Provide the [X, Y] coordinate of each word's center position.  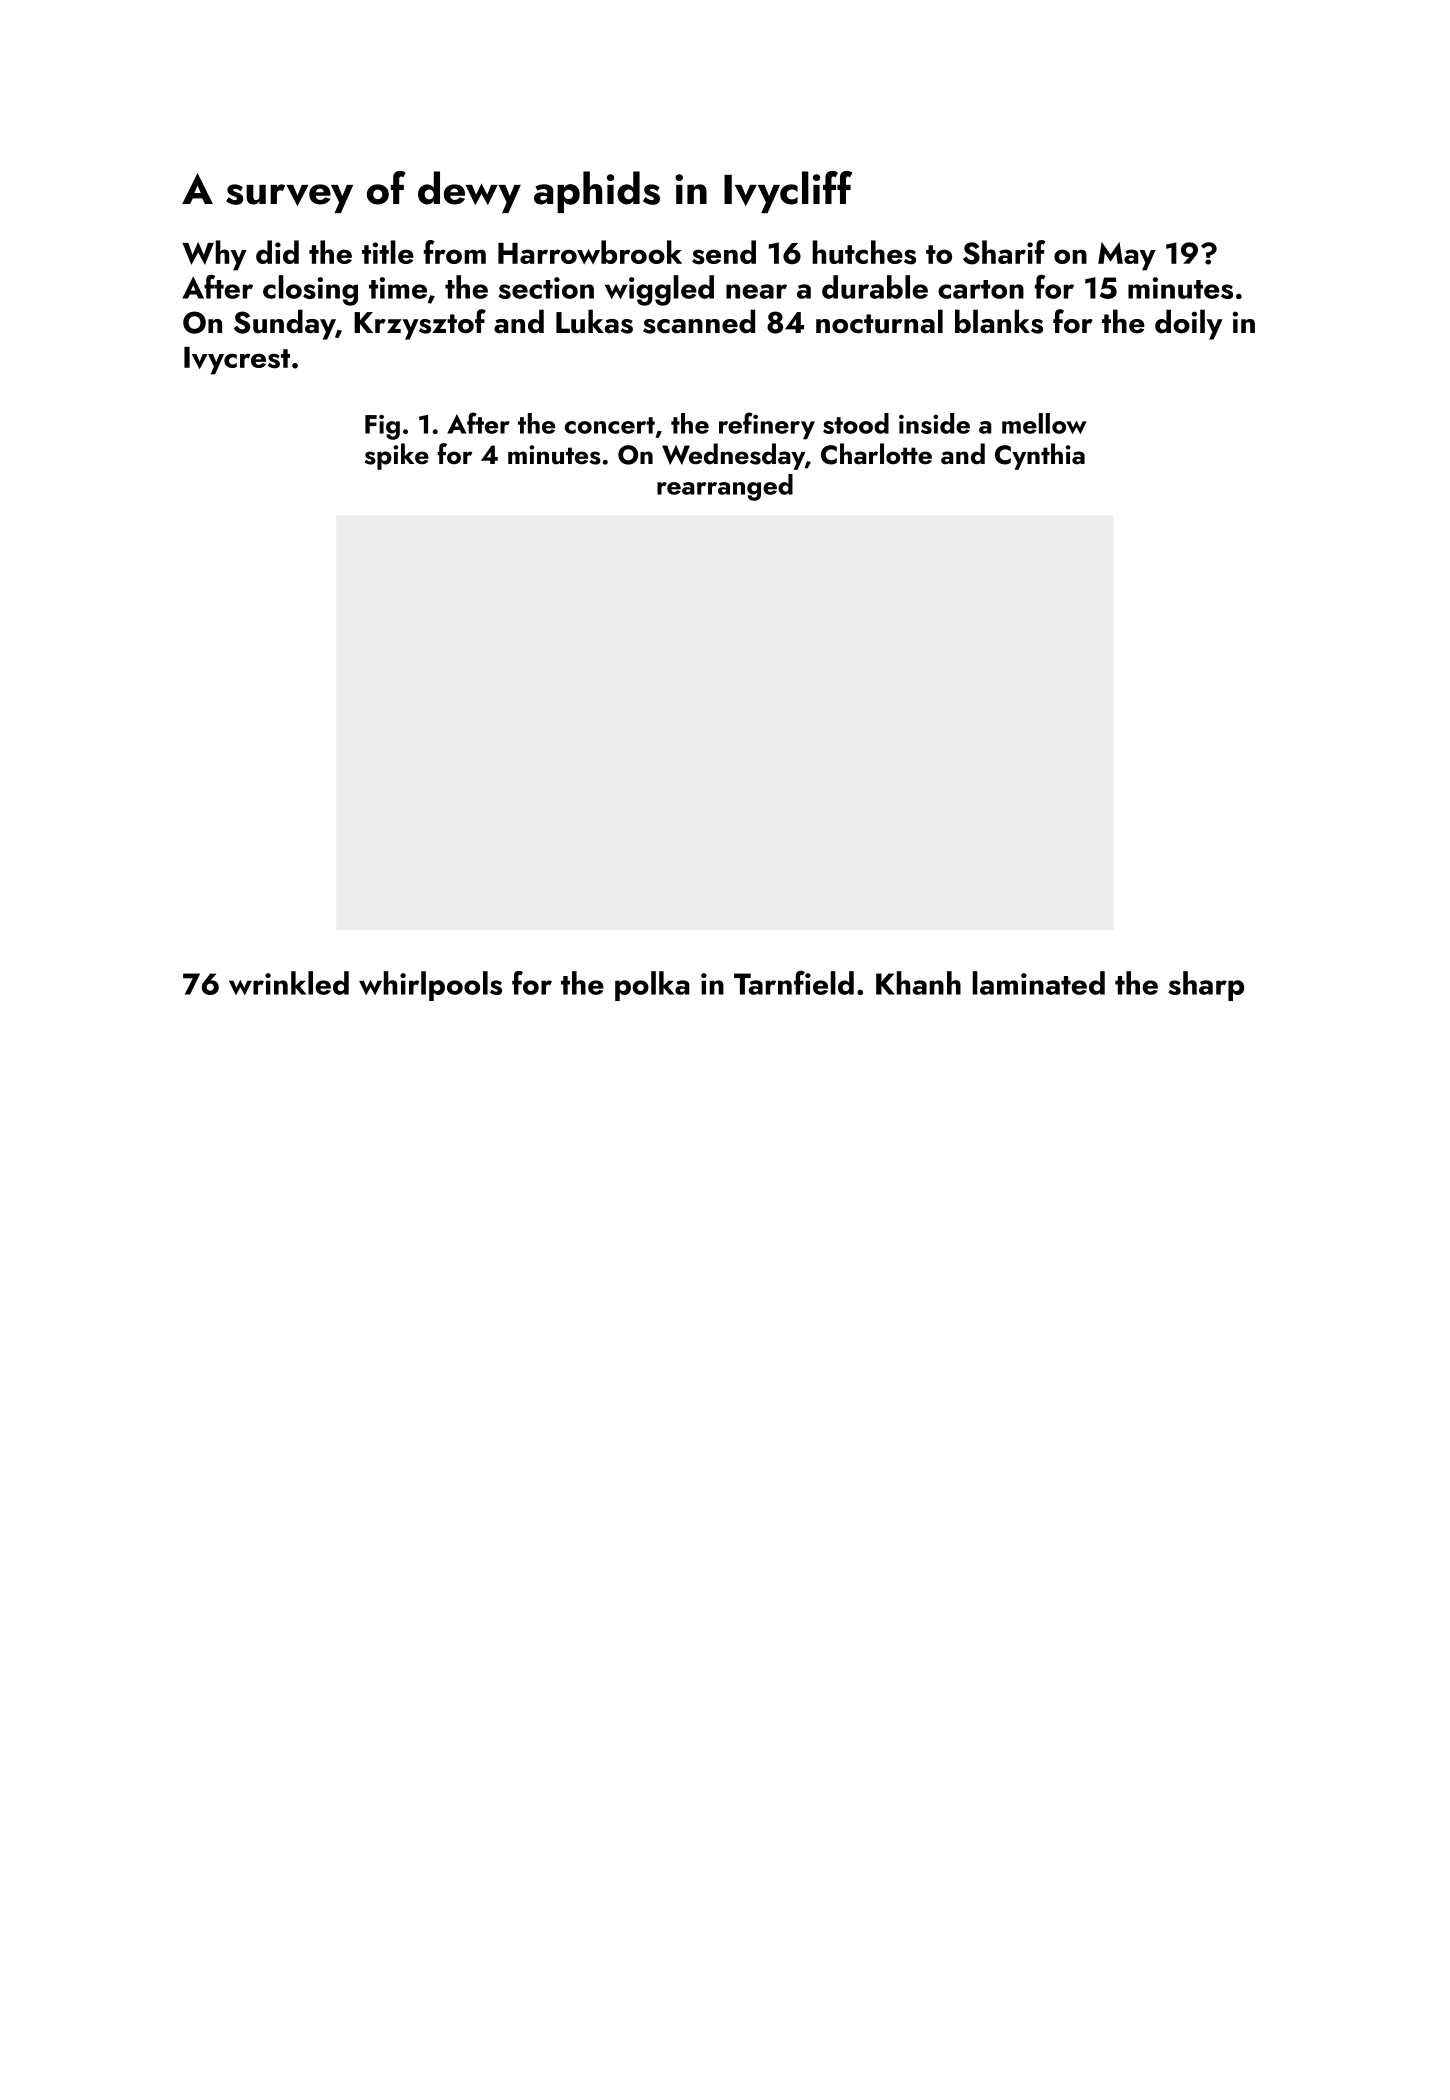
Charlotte [876, 454]
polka [652, 986]
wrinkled [289, 983]
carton [981, 289]
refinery [767, 426]
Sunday [284, 324]
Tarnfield [794, 983]
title [388, 252]
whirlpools [430, 986]
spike [397, 456]
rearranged [725, 487]
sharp [1206, 986]
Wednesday [733, 456]
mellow [1044, 423]
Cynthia [1040, 456]
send [724, 252]
